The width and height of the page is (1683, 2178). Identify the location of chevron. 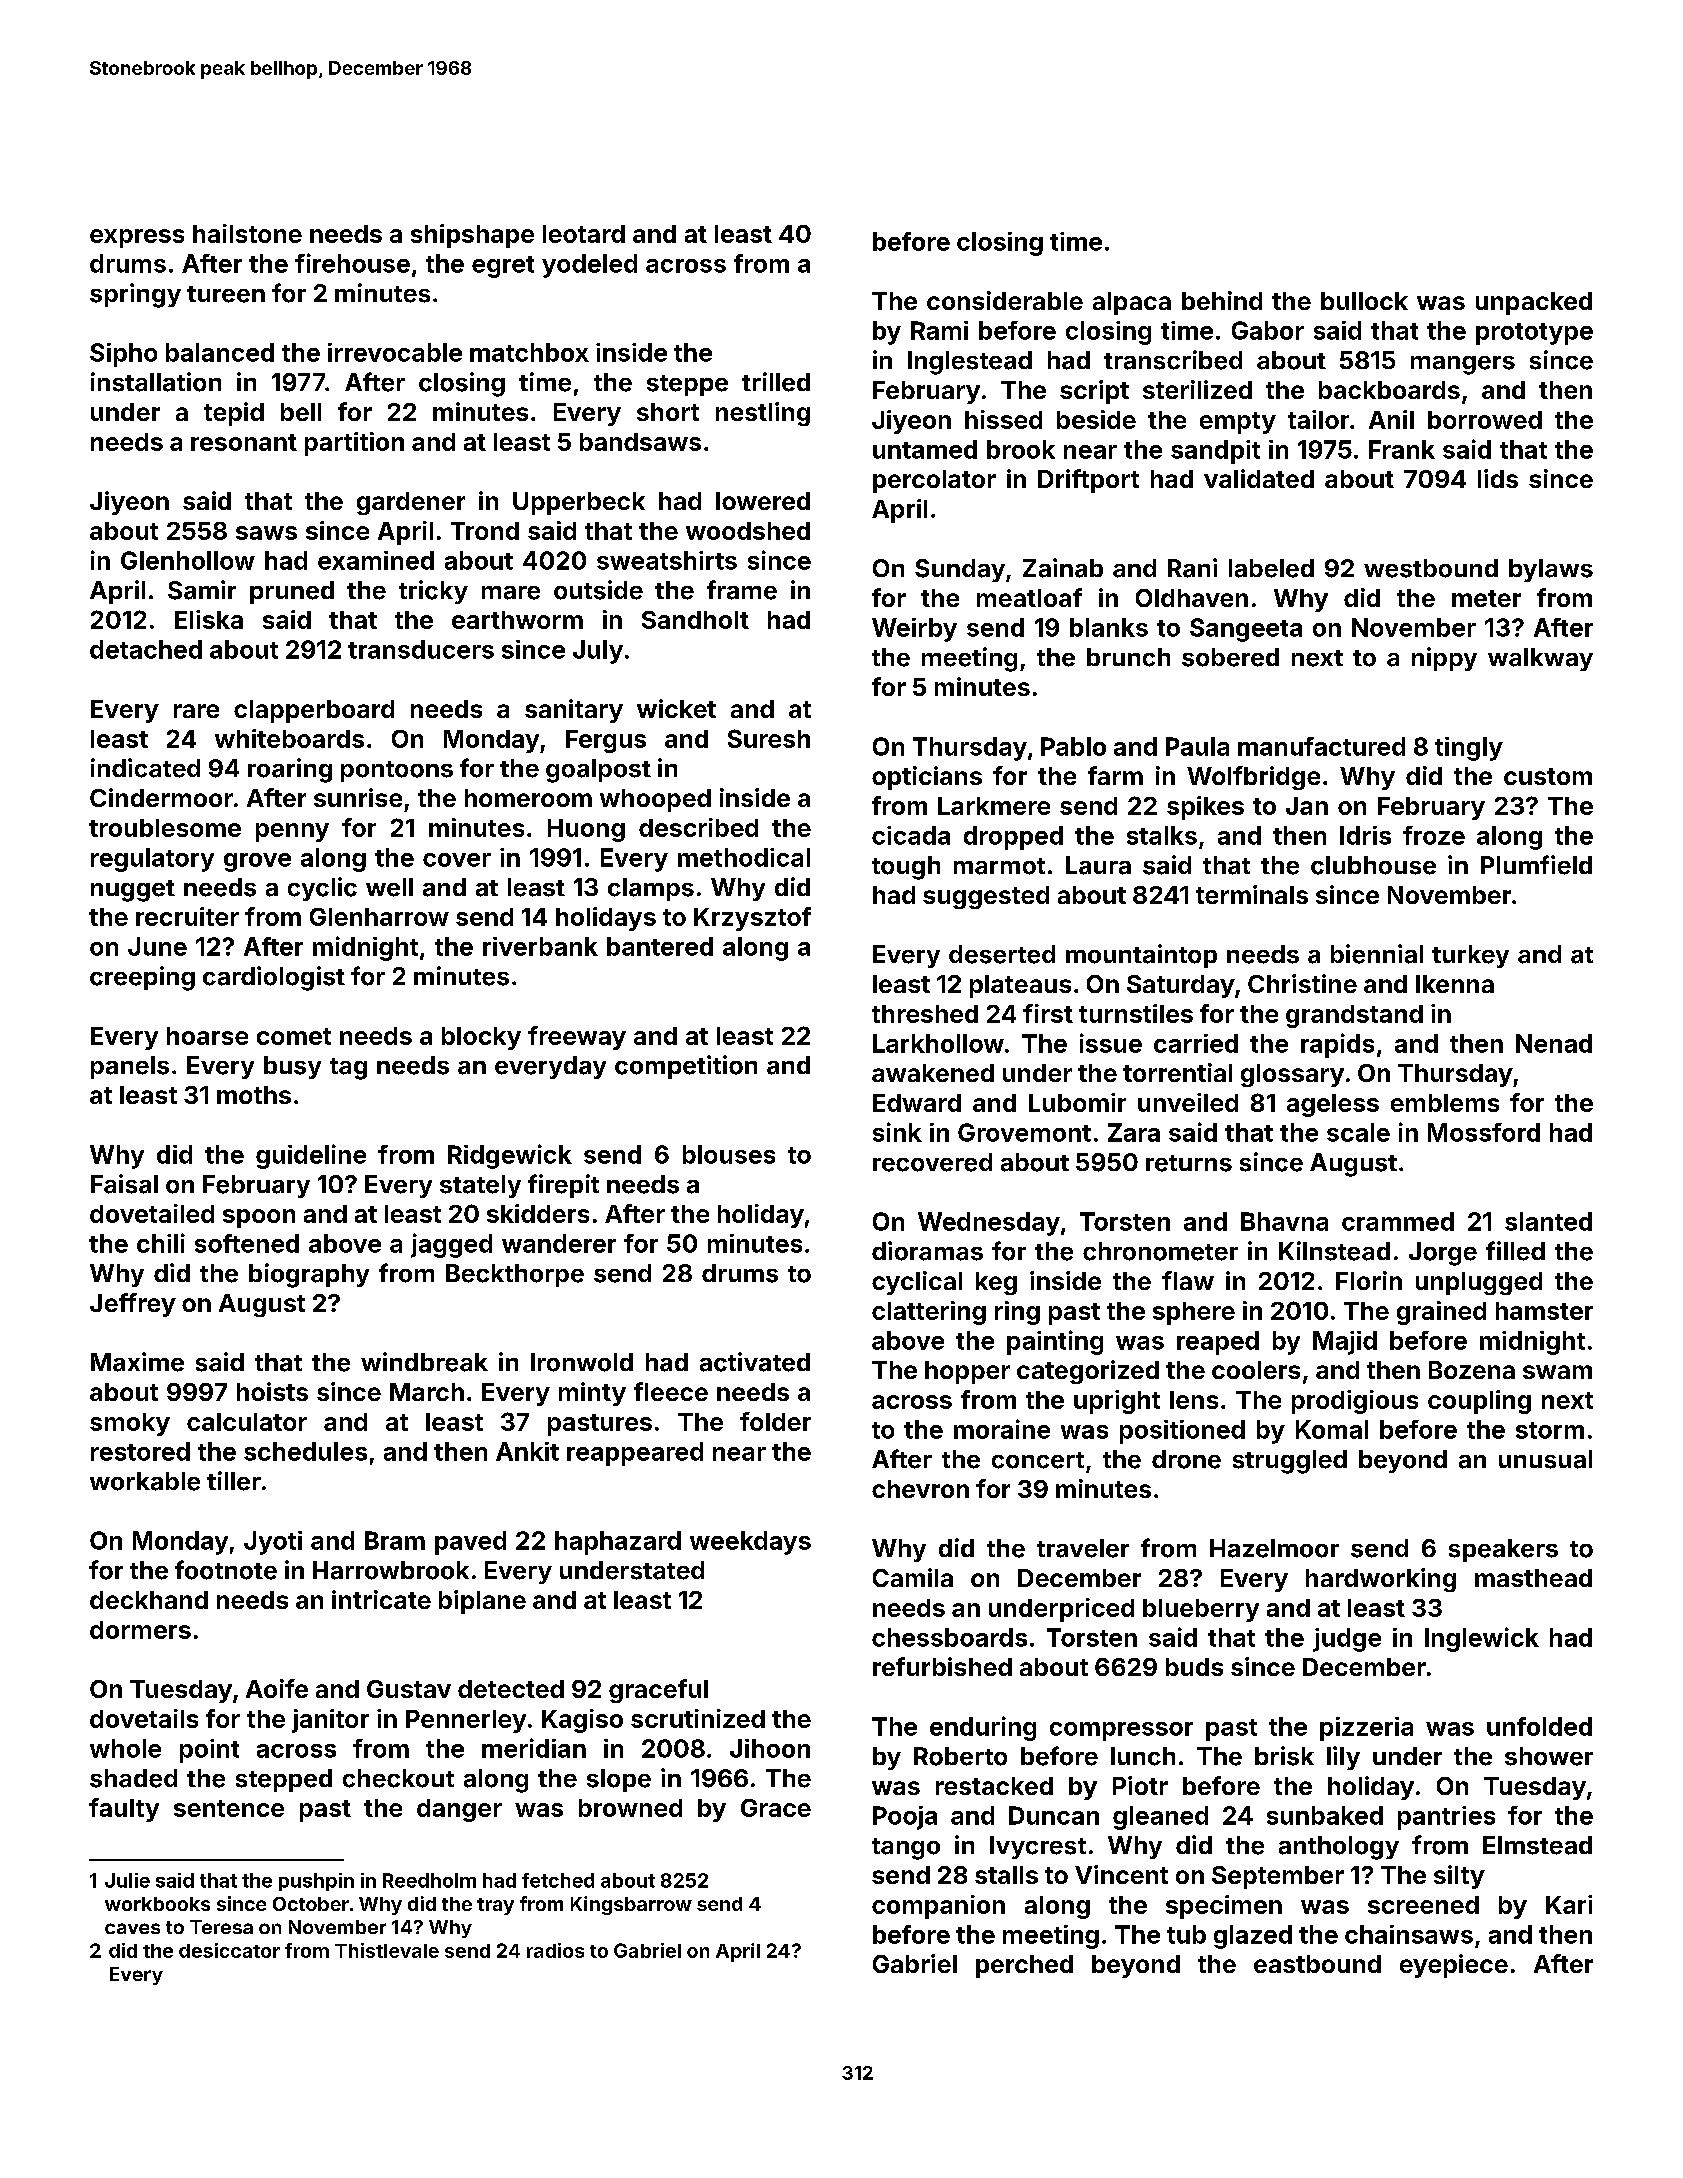
(920, 1489).
